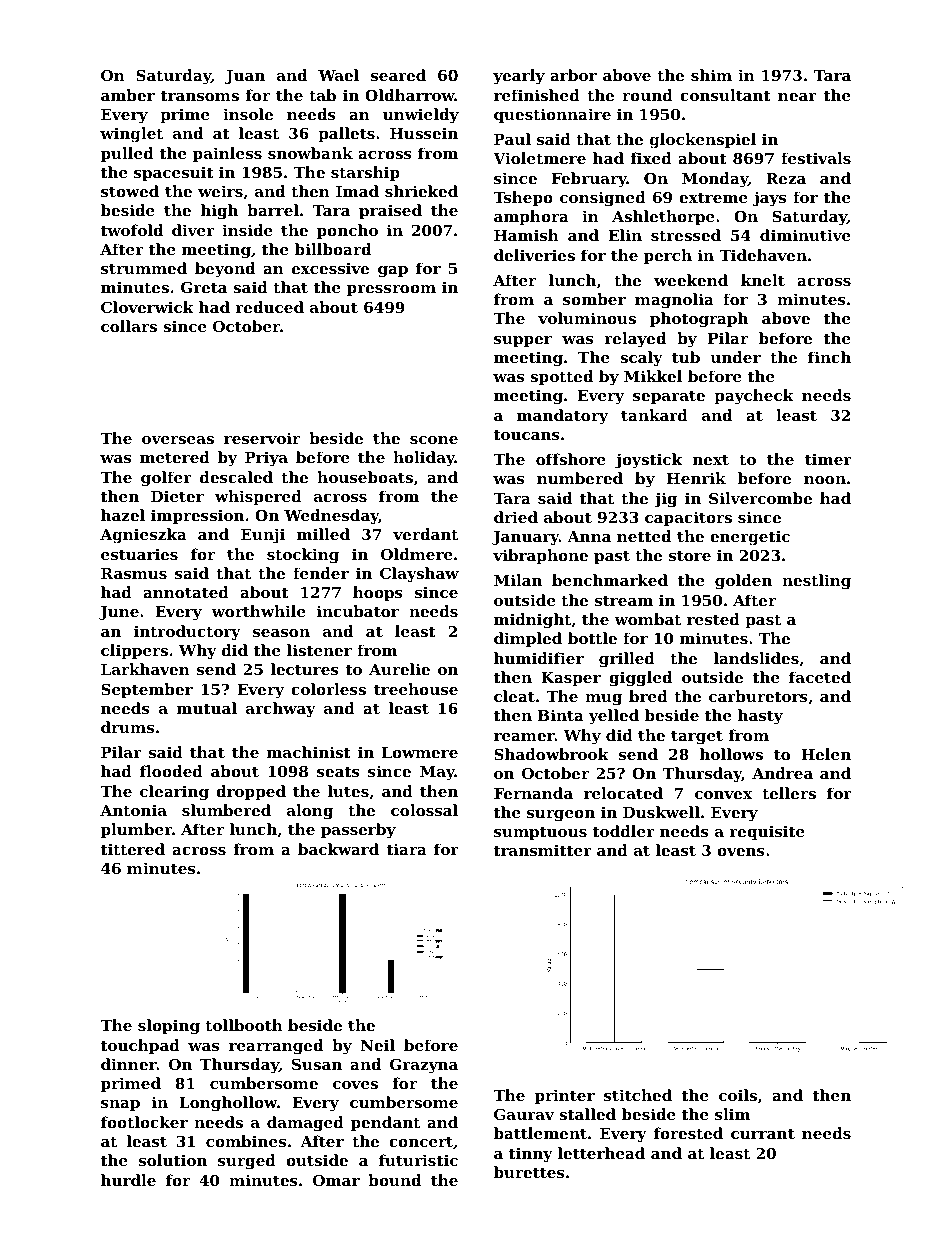  Describe the element at coordinates (434, 440) in the document. I see `scone` at that location.
